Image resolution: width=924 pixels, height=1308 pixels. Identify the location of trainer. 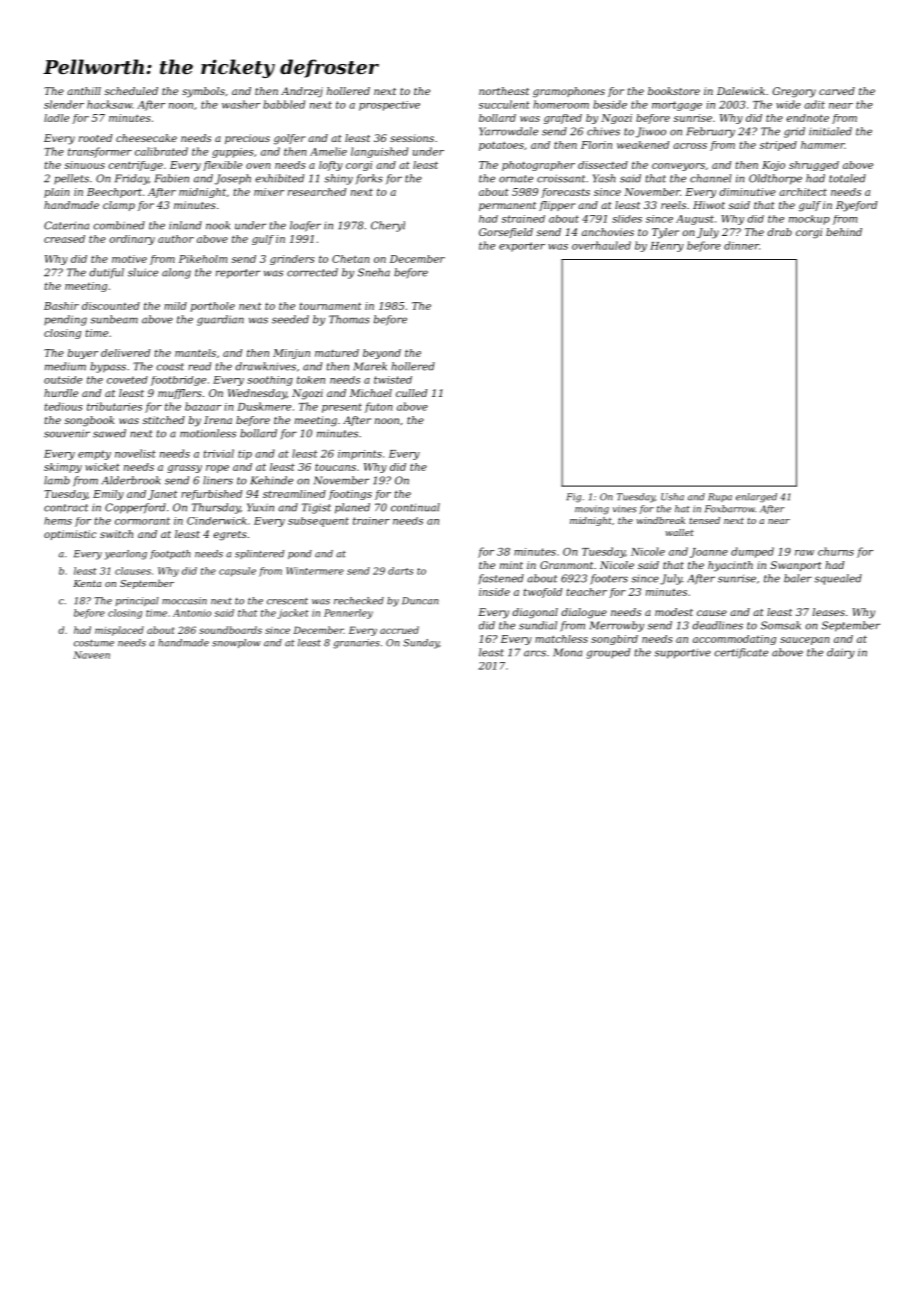
(371, 521).
